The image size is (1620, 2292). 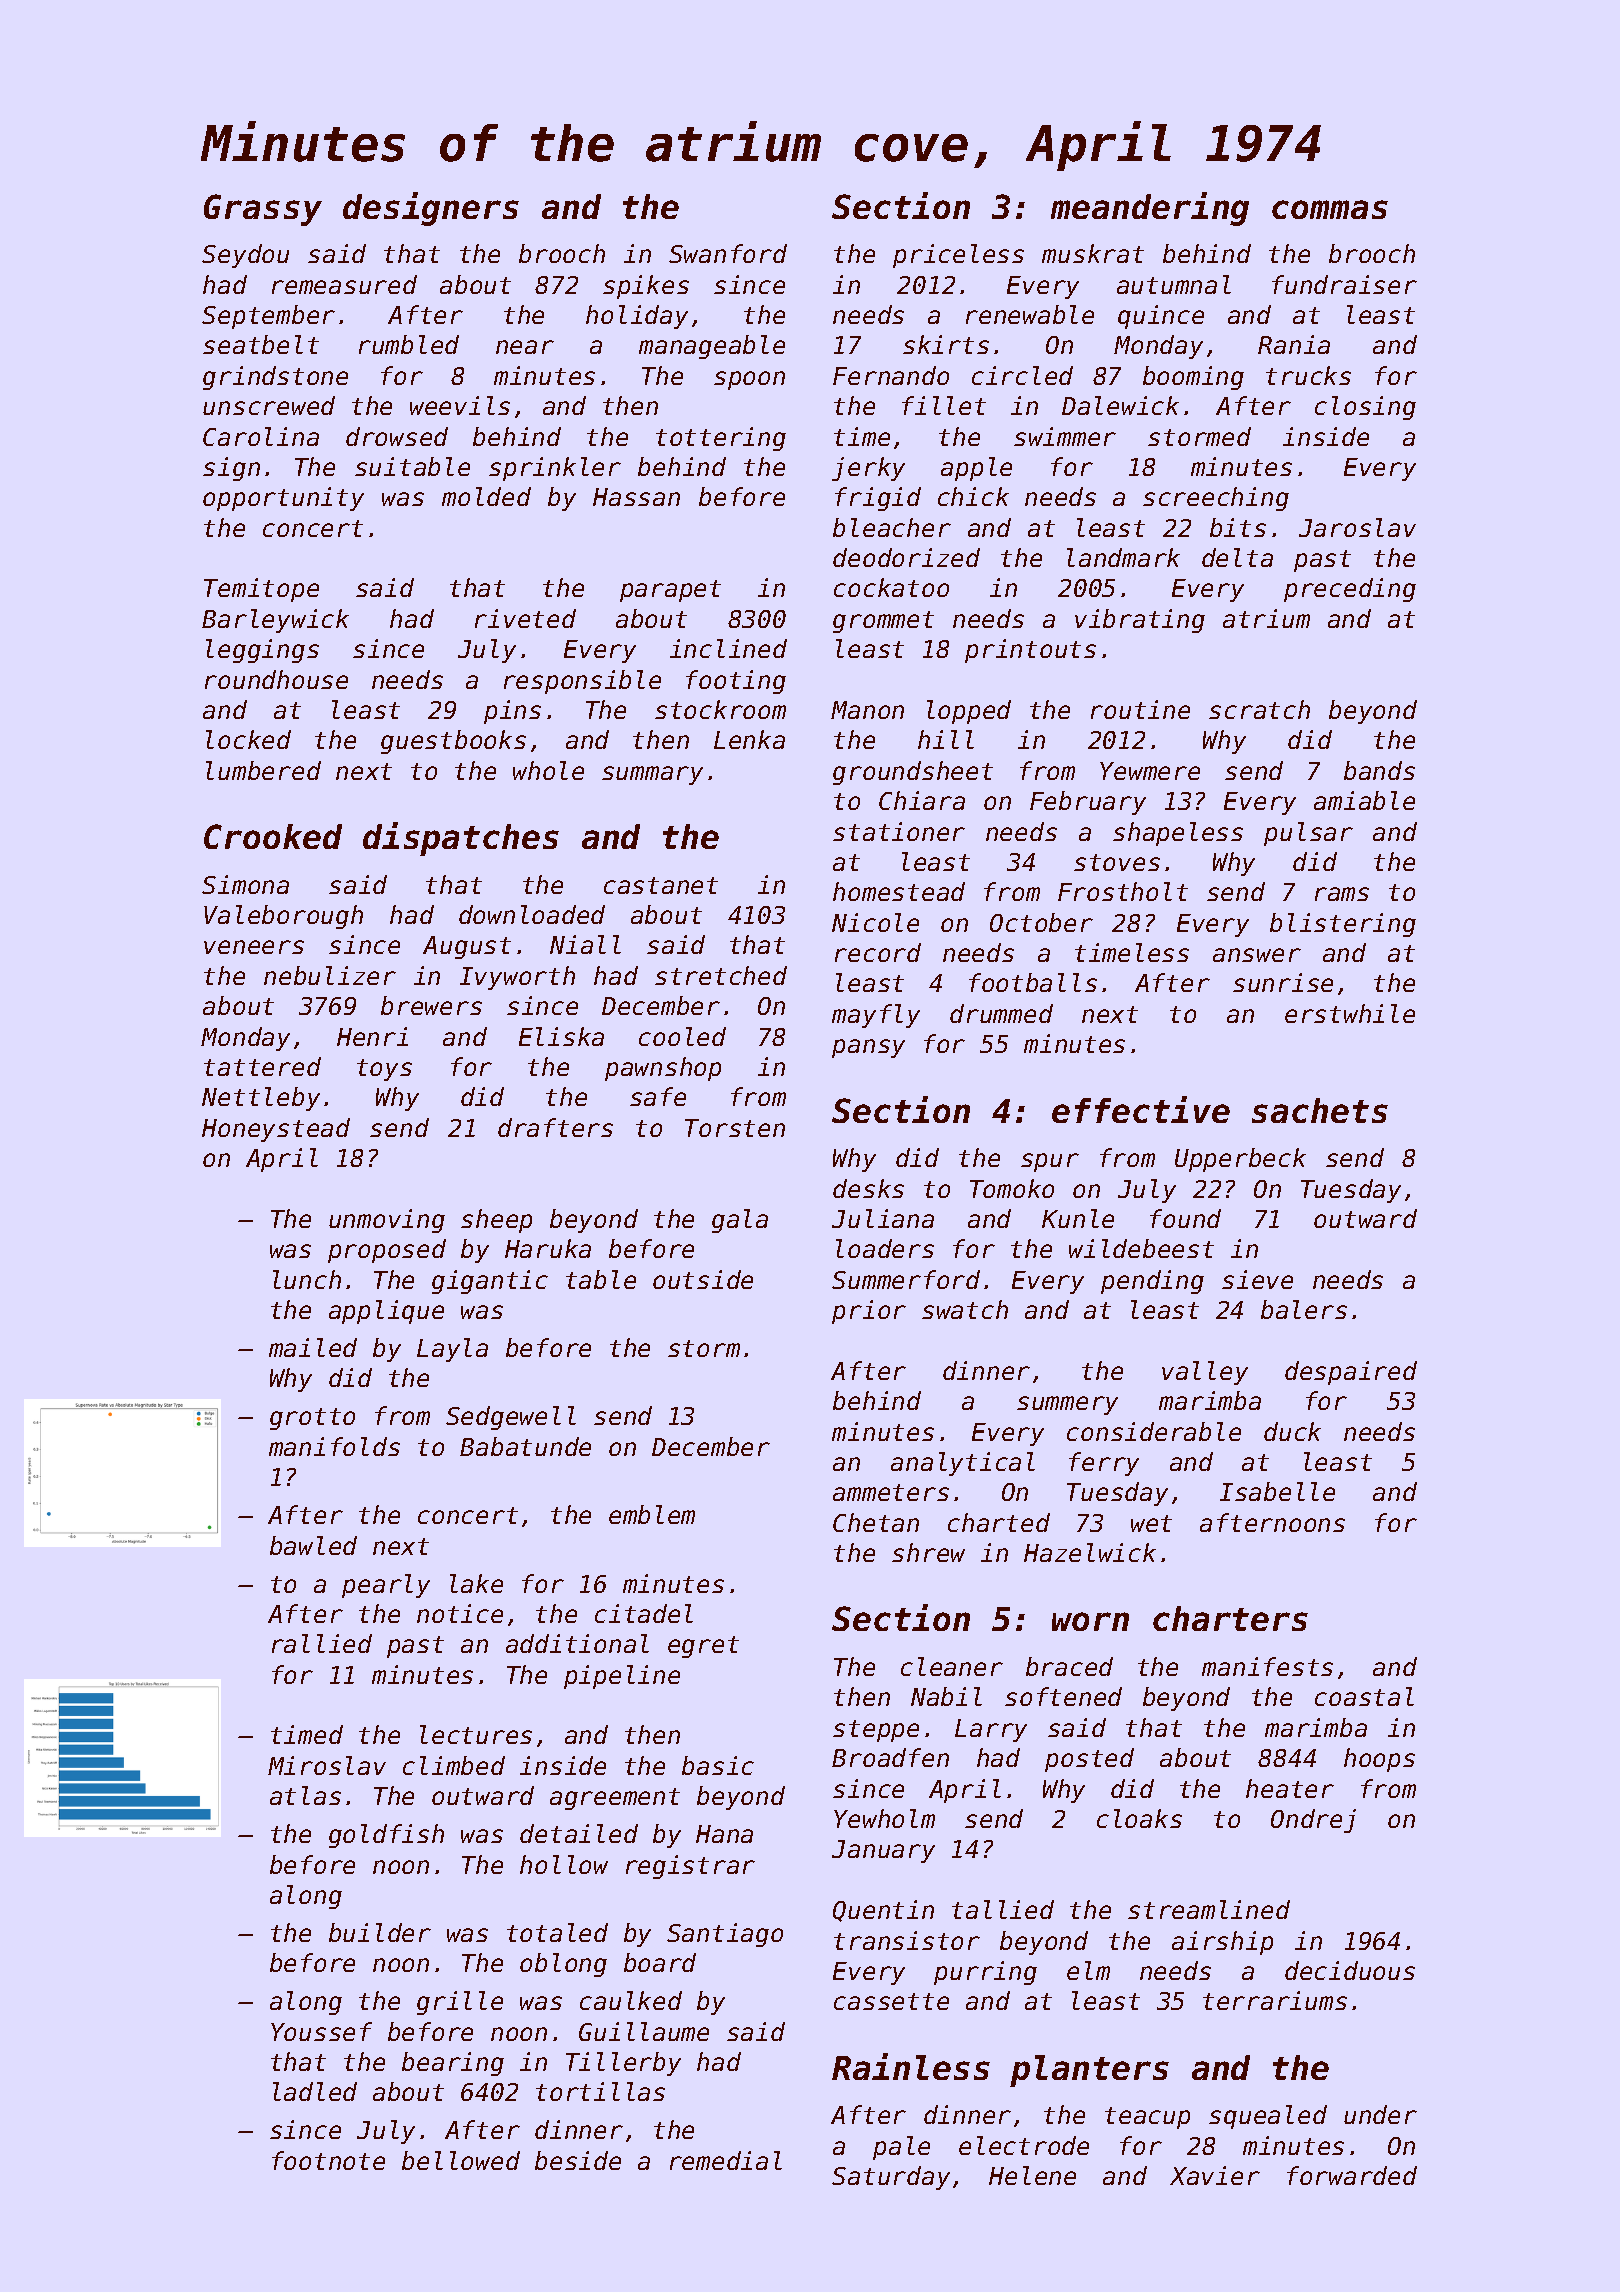 What do you see at coordinates (615, 1799) in the page?
I see `agreement` at bounding box center [615, 1799].
